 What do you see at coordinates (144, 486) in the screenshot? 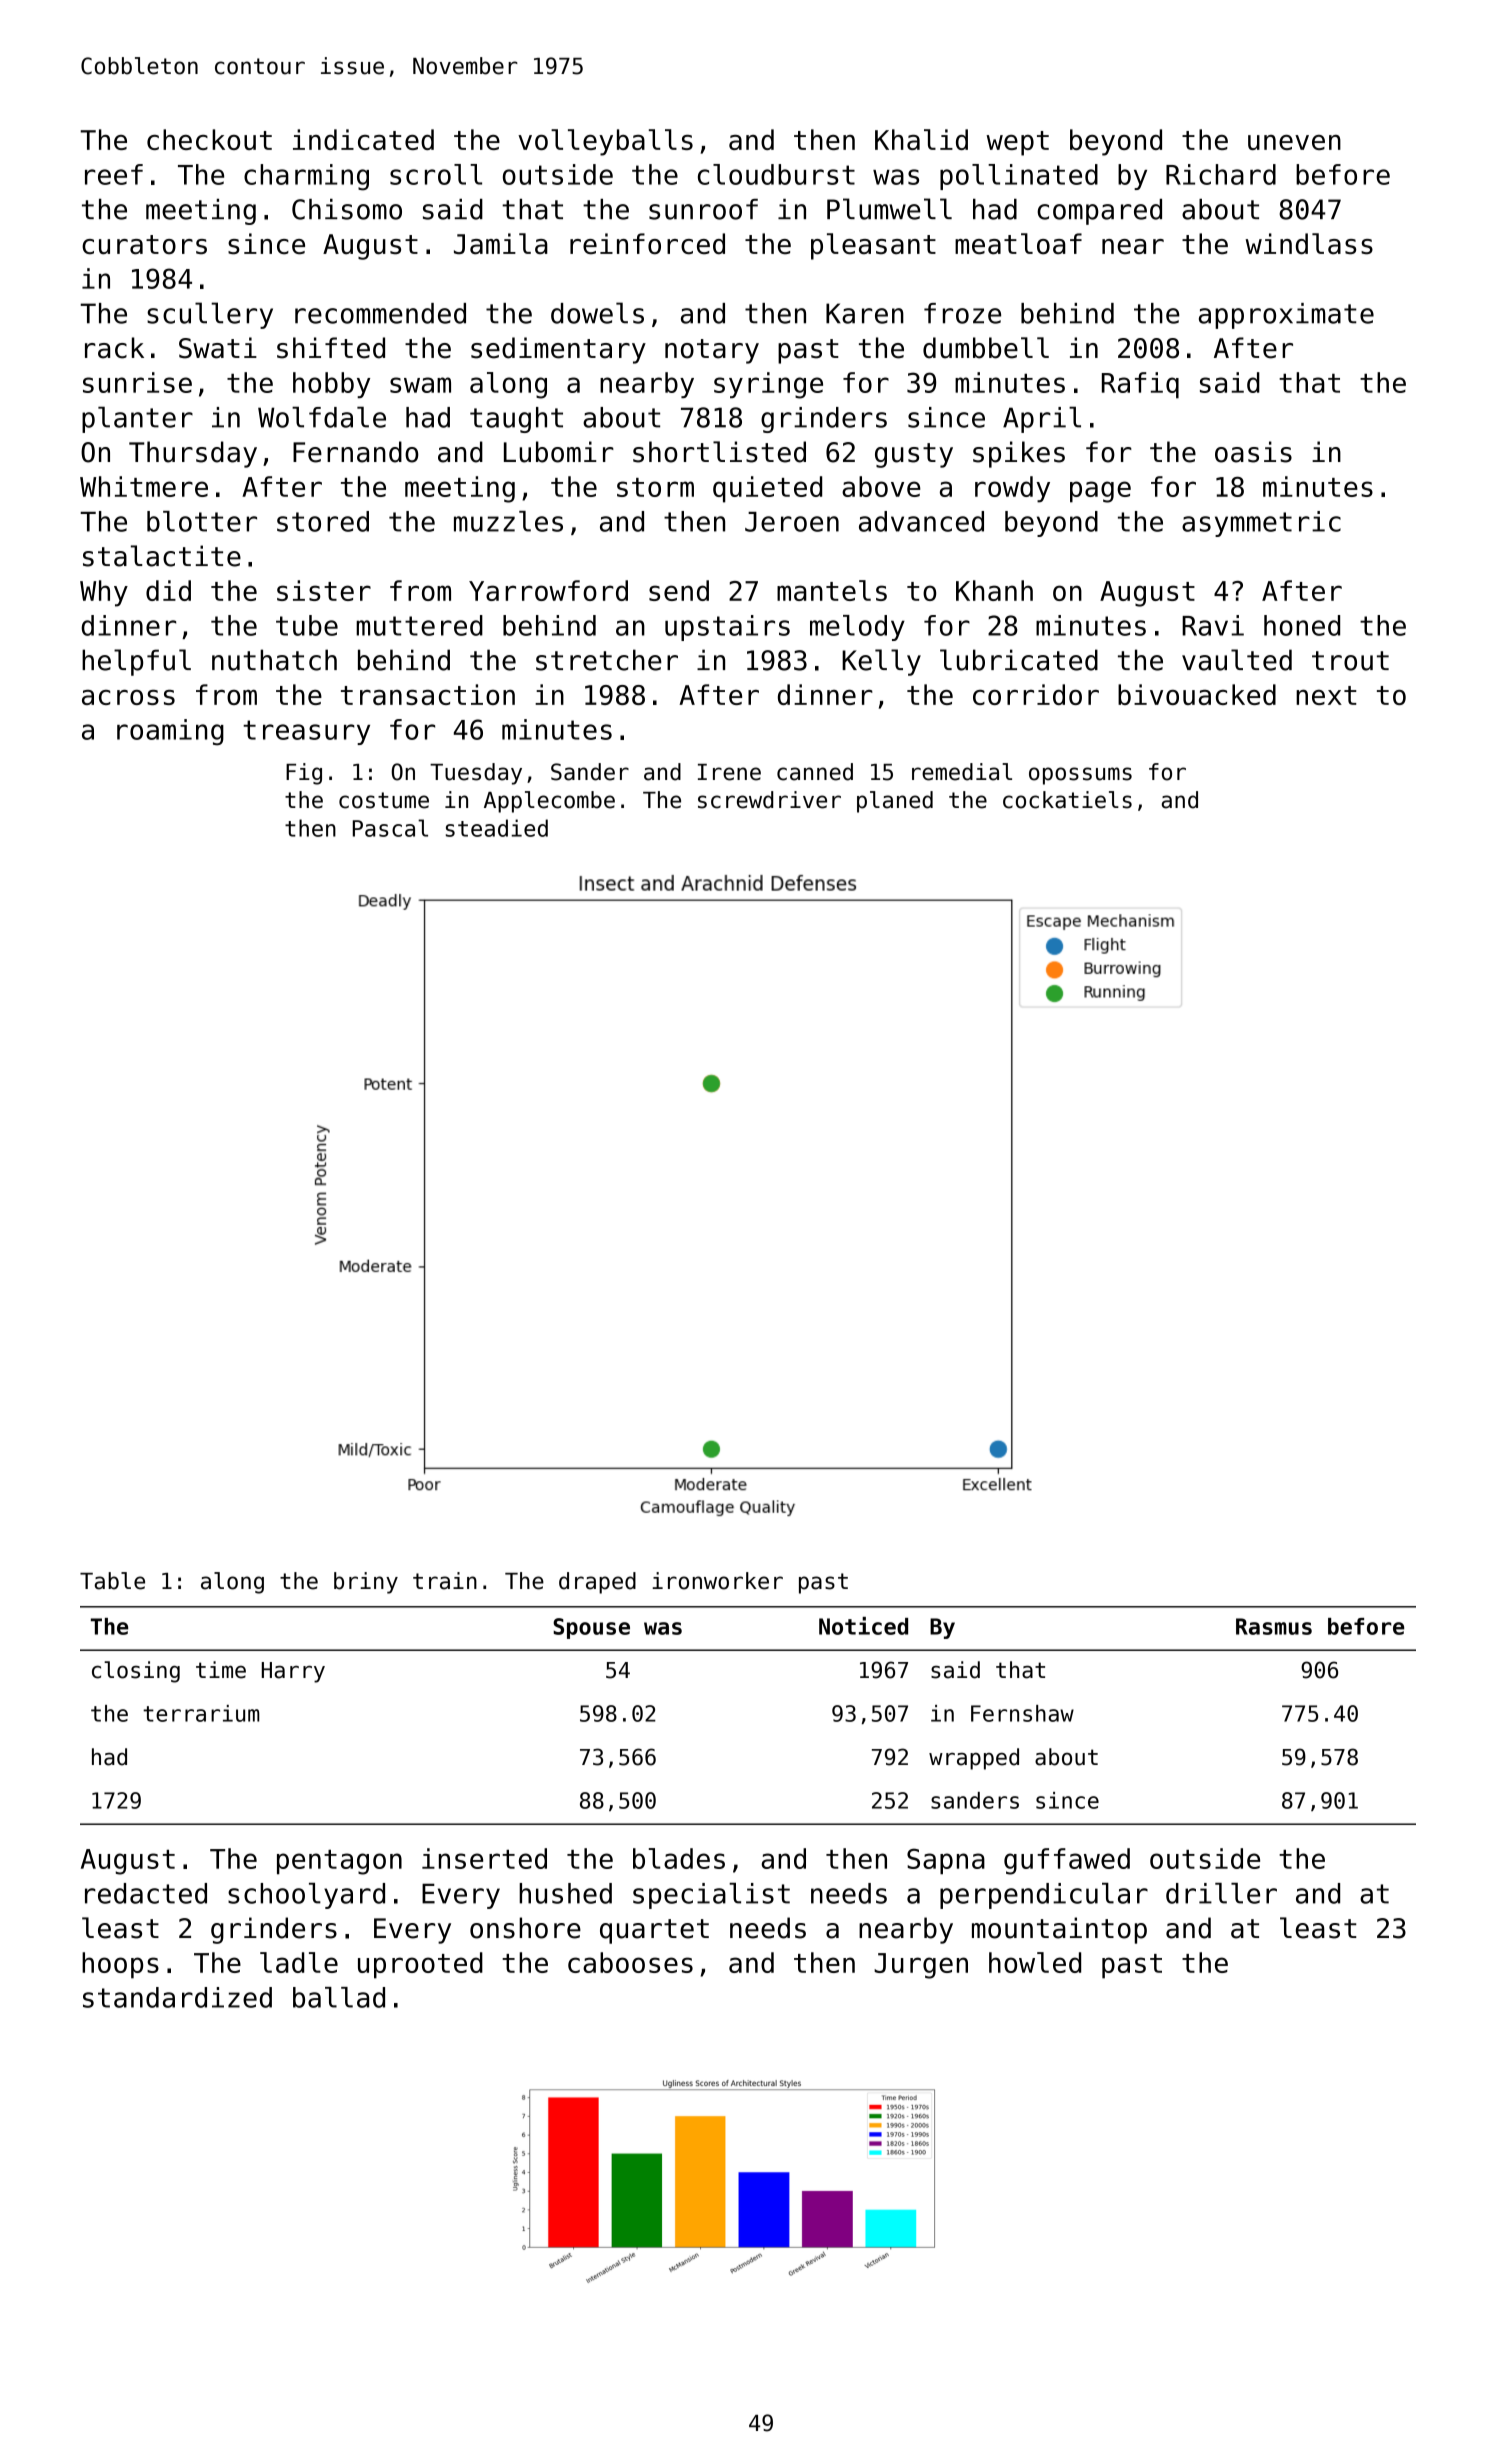
I see `Whitmere` at bounding box center [144, 486].
